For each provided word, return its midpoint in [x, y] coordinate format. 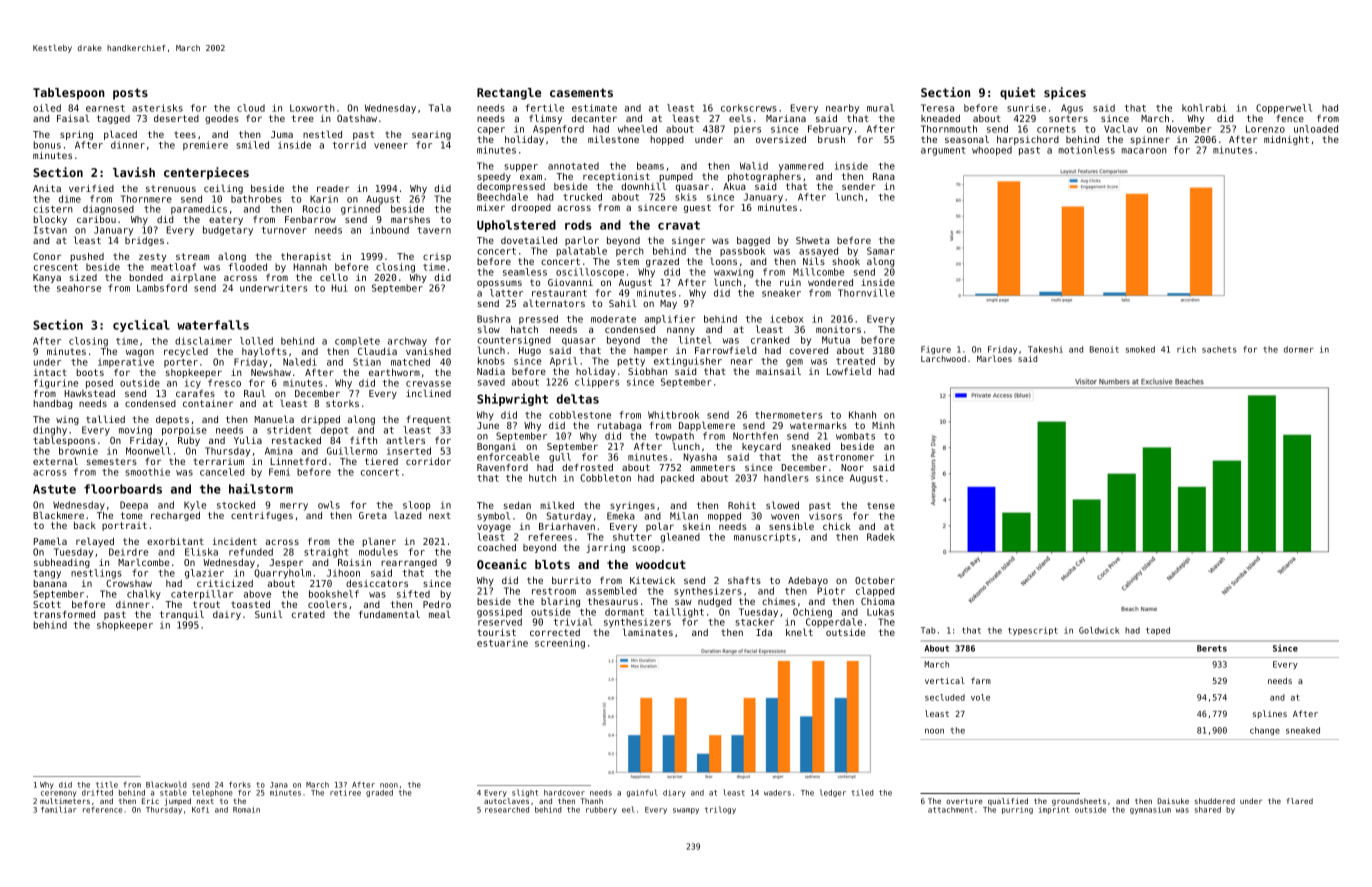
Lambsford [162, 288]
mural [880, 108]
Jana [279, 785]
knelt [799, 632]
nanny [681, 331]
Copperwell [1284, 109]
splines [1270, 714]
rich [1186, 349]
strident [289, 430]
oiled [47, 108]
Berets [1212, 648]
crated [308, 614]
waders [777, 793]
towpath [674, 436]
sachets [1219, 349]
